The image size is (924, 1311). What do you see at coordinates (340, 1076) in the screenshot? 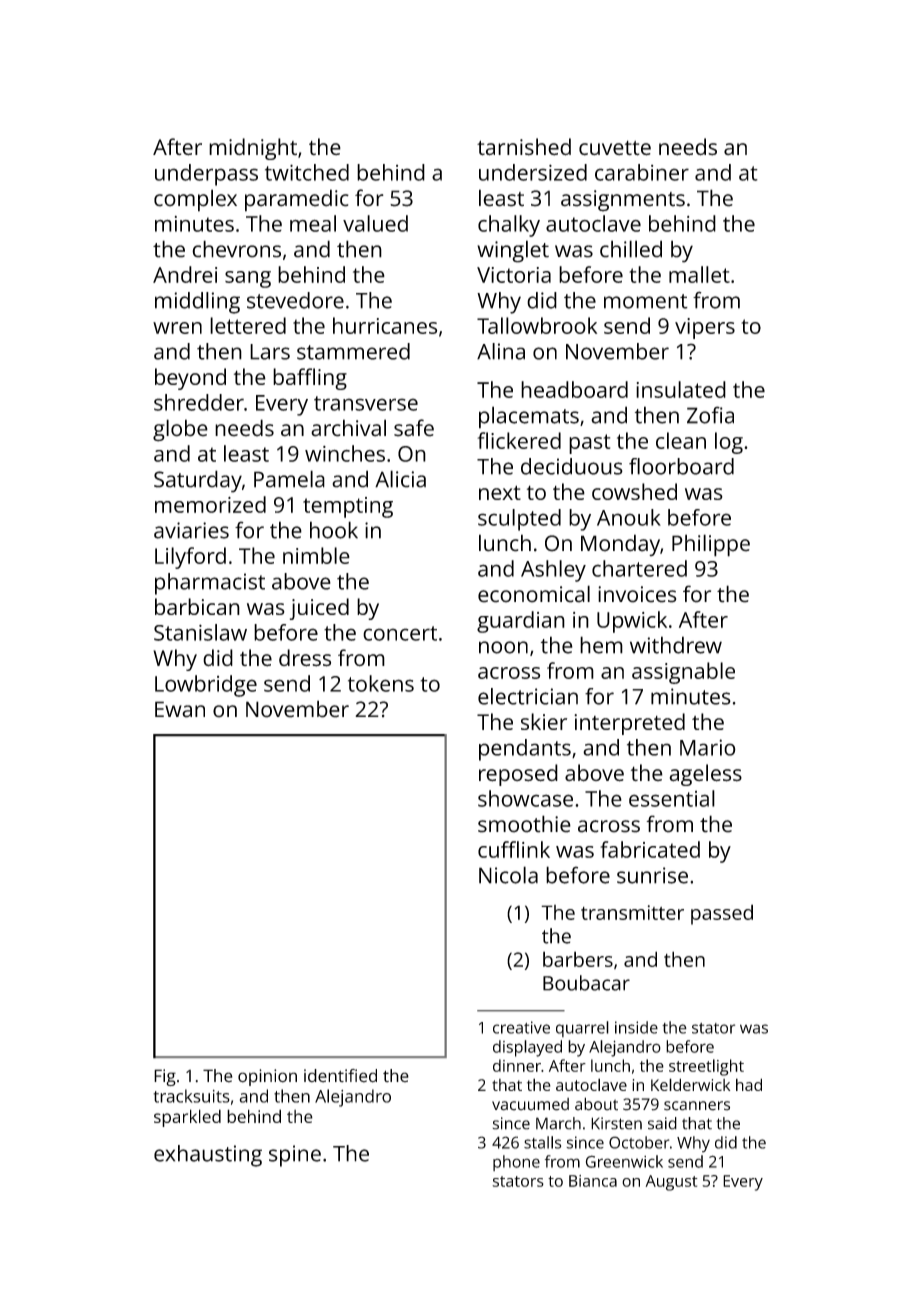
I see `identified` at bounding box center [340, 1076].
